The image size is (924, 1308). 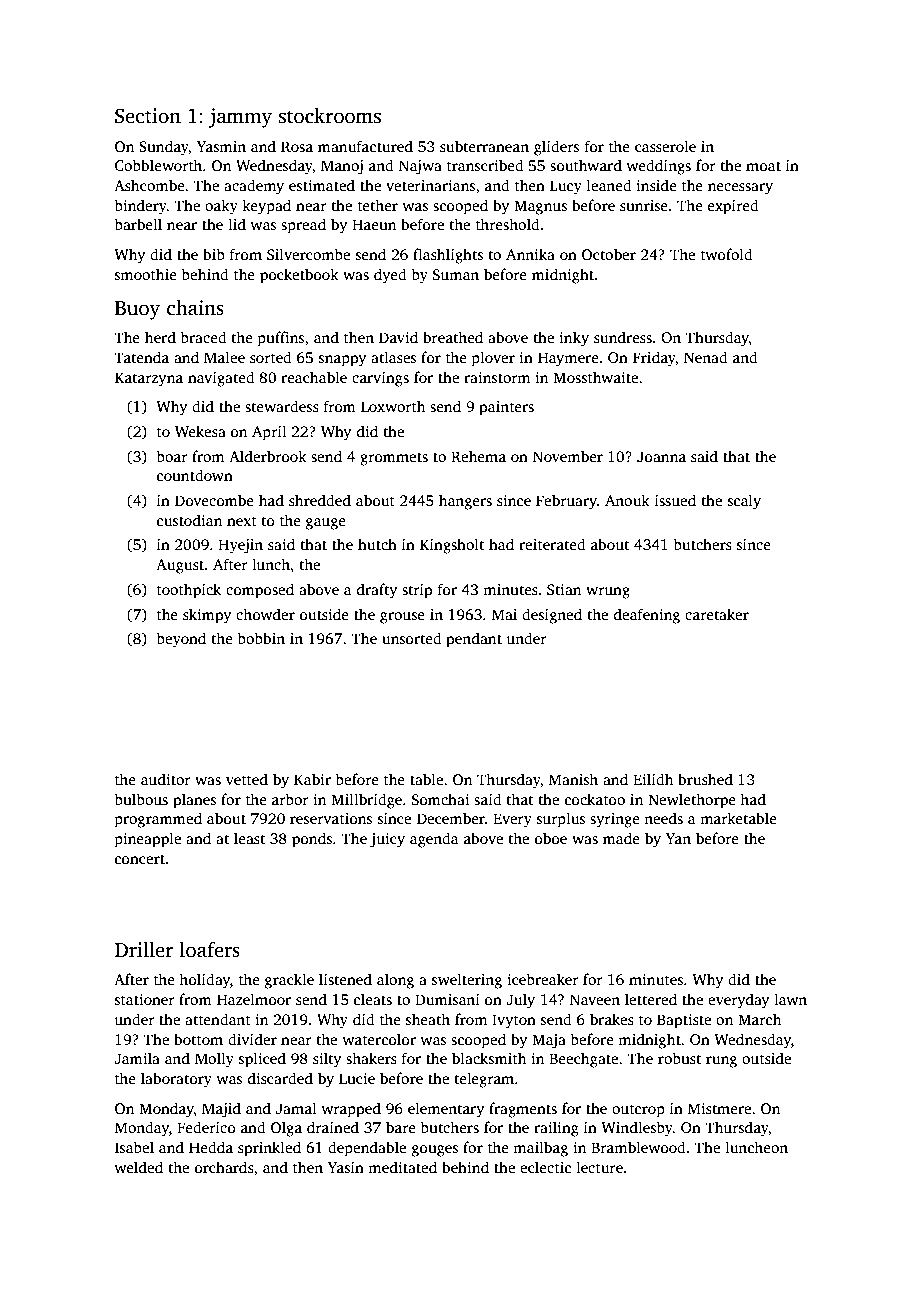 I want to click on Loxworth, so click(x=393, y=406).
